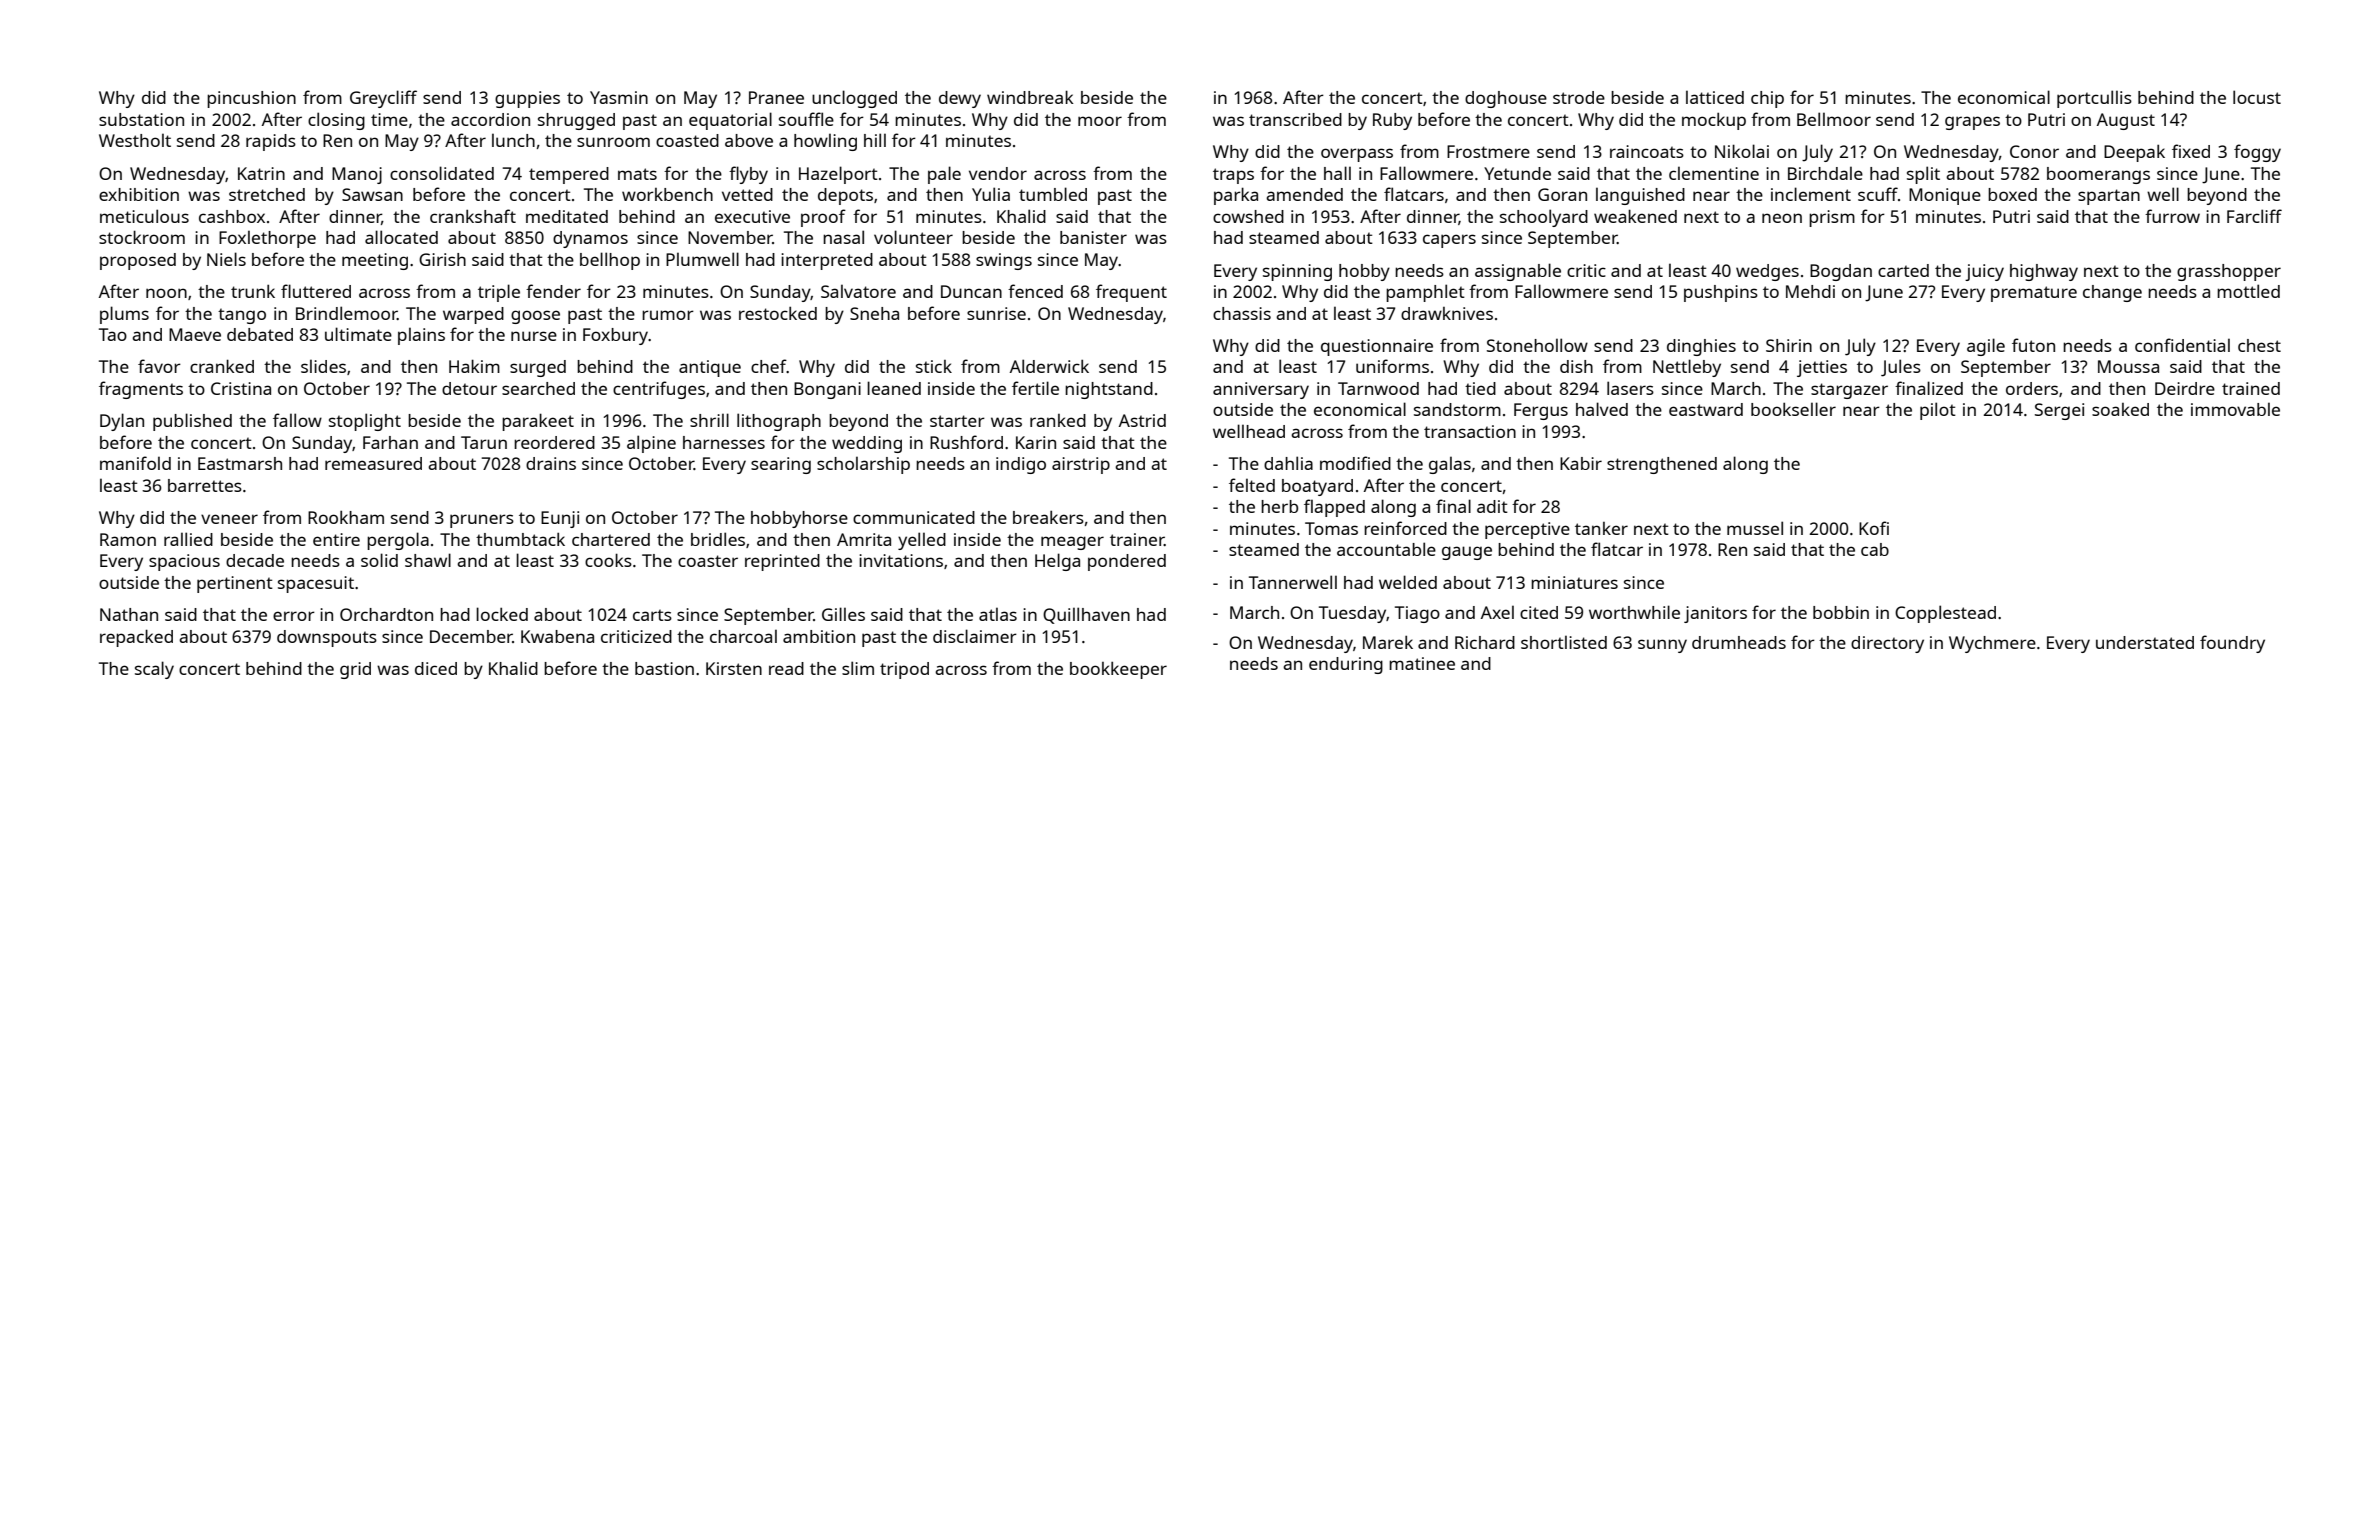  Describe the element at coordinates (1405, 528) in the image. I see `reinforced` at that location.
